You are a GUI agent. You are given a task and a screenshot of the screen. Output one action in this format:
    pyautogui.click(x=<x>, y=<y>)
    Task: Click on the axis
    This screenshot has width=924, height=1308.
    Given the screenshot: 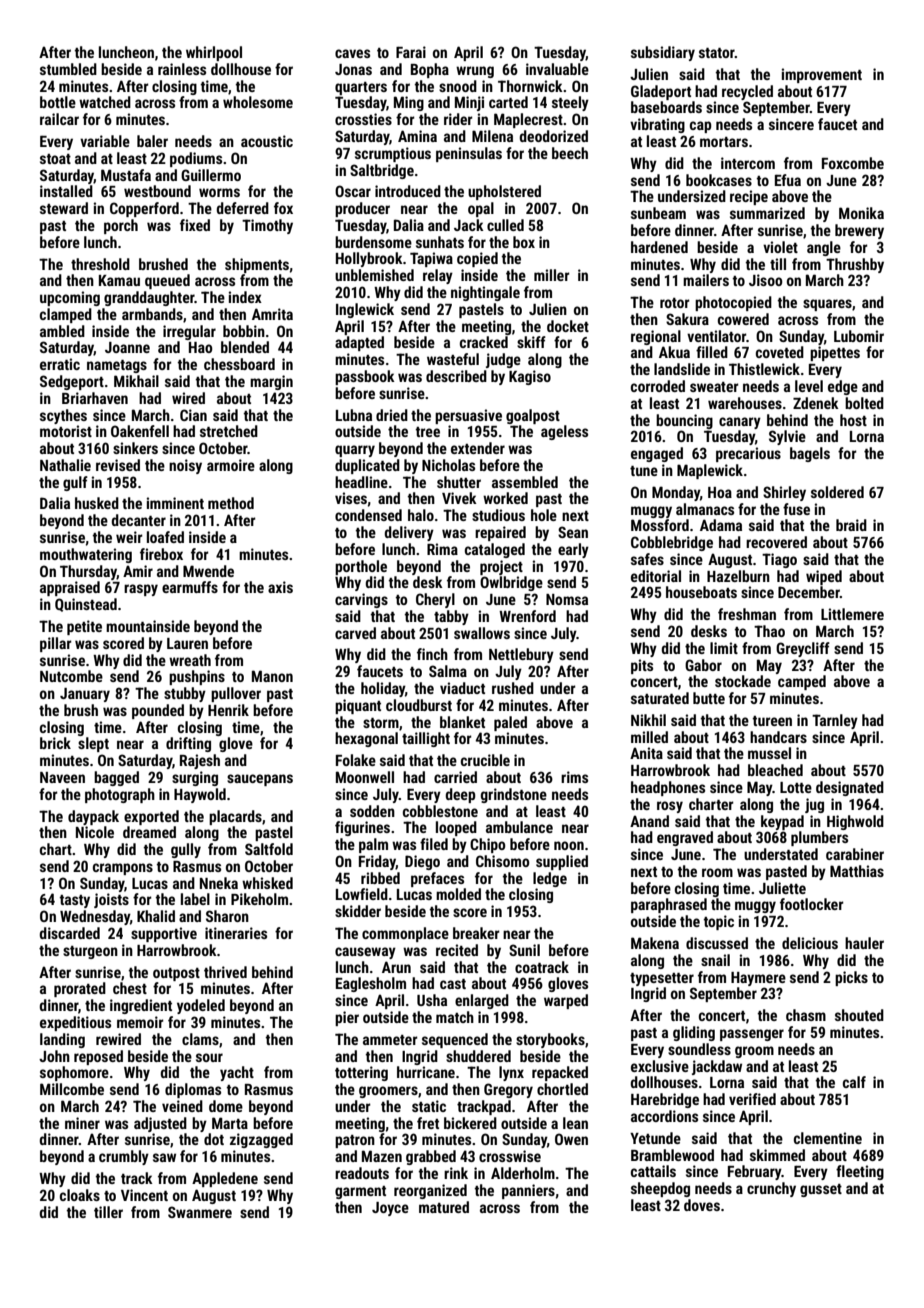 What is the action you would take?
    pyautogui.click(x=280, y=587)
